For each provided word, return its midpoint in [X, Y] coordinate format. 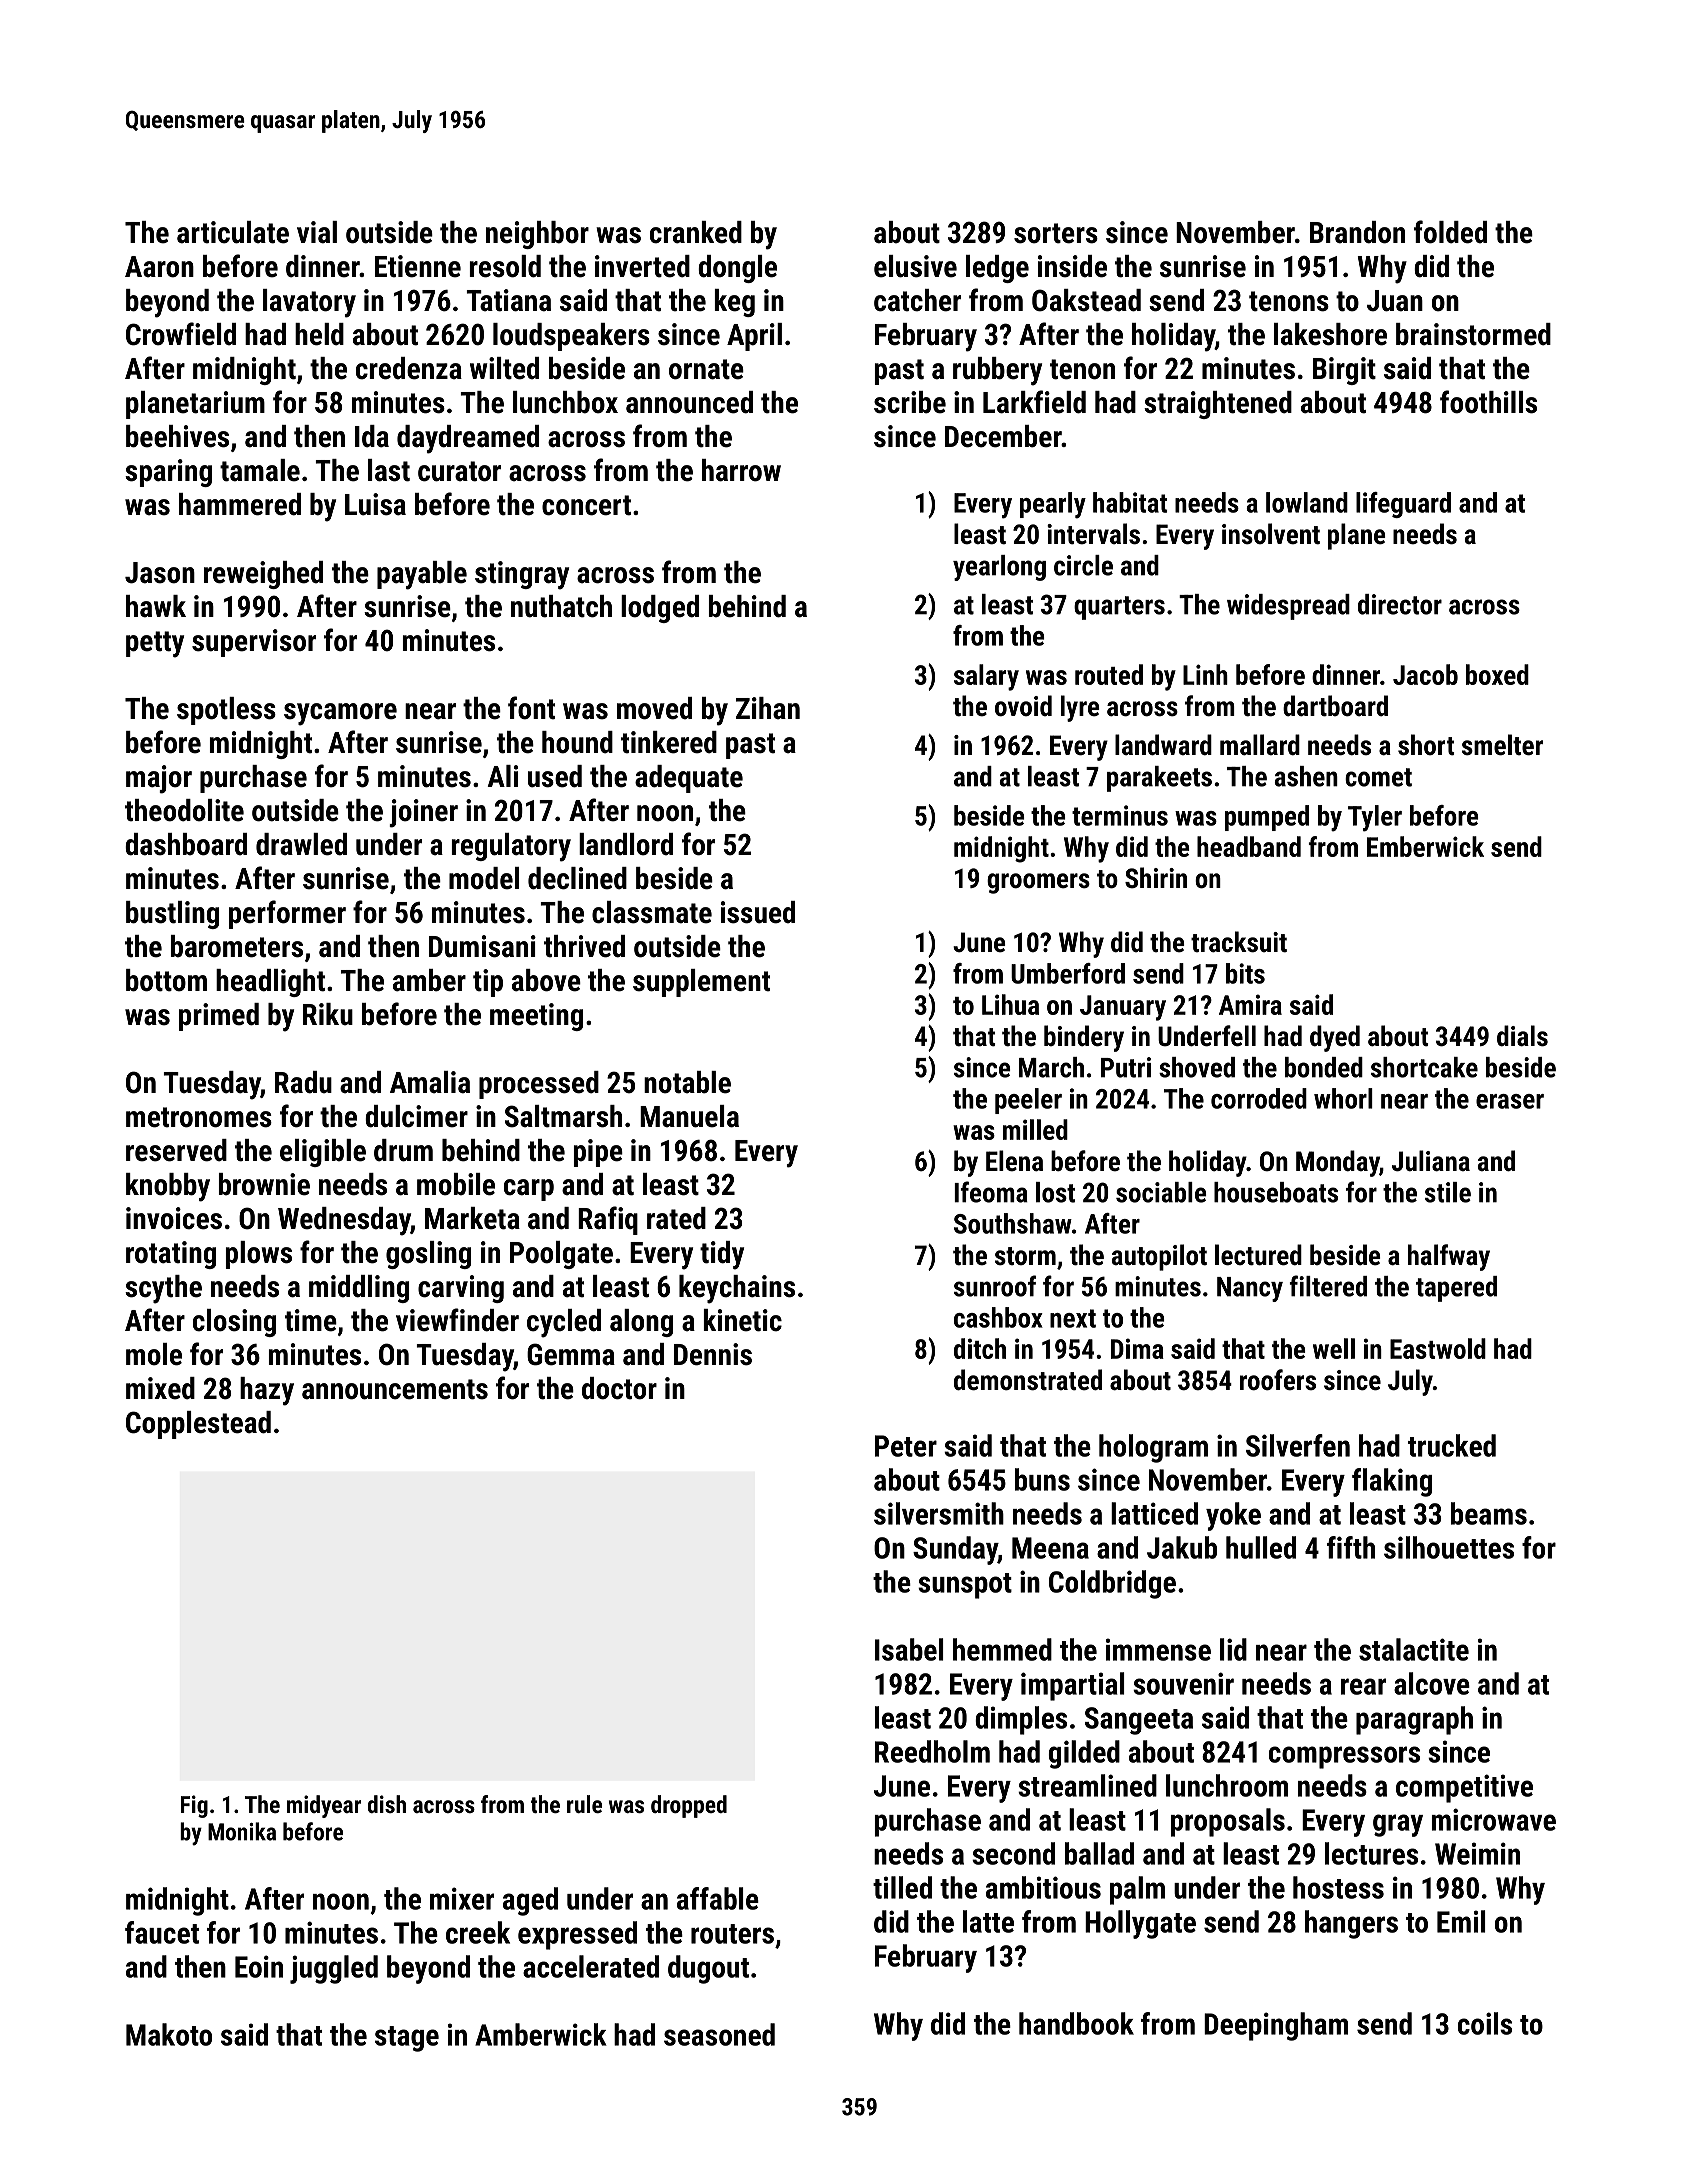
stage [407, 2039]
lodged [660, 609]
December [1003, 436]
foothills [1488, 402]
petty [155, 644]
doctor [619, 1388]
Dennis [713, 1354]
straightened [1218, 405]
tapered [1456, 1289]
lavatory [309, 303]
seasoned [719, 2034]
